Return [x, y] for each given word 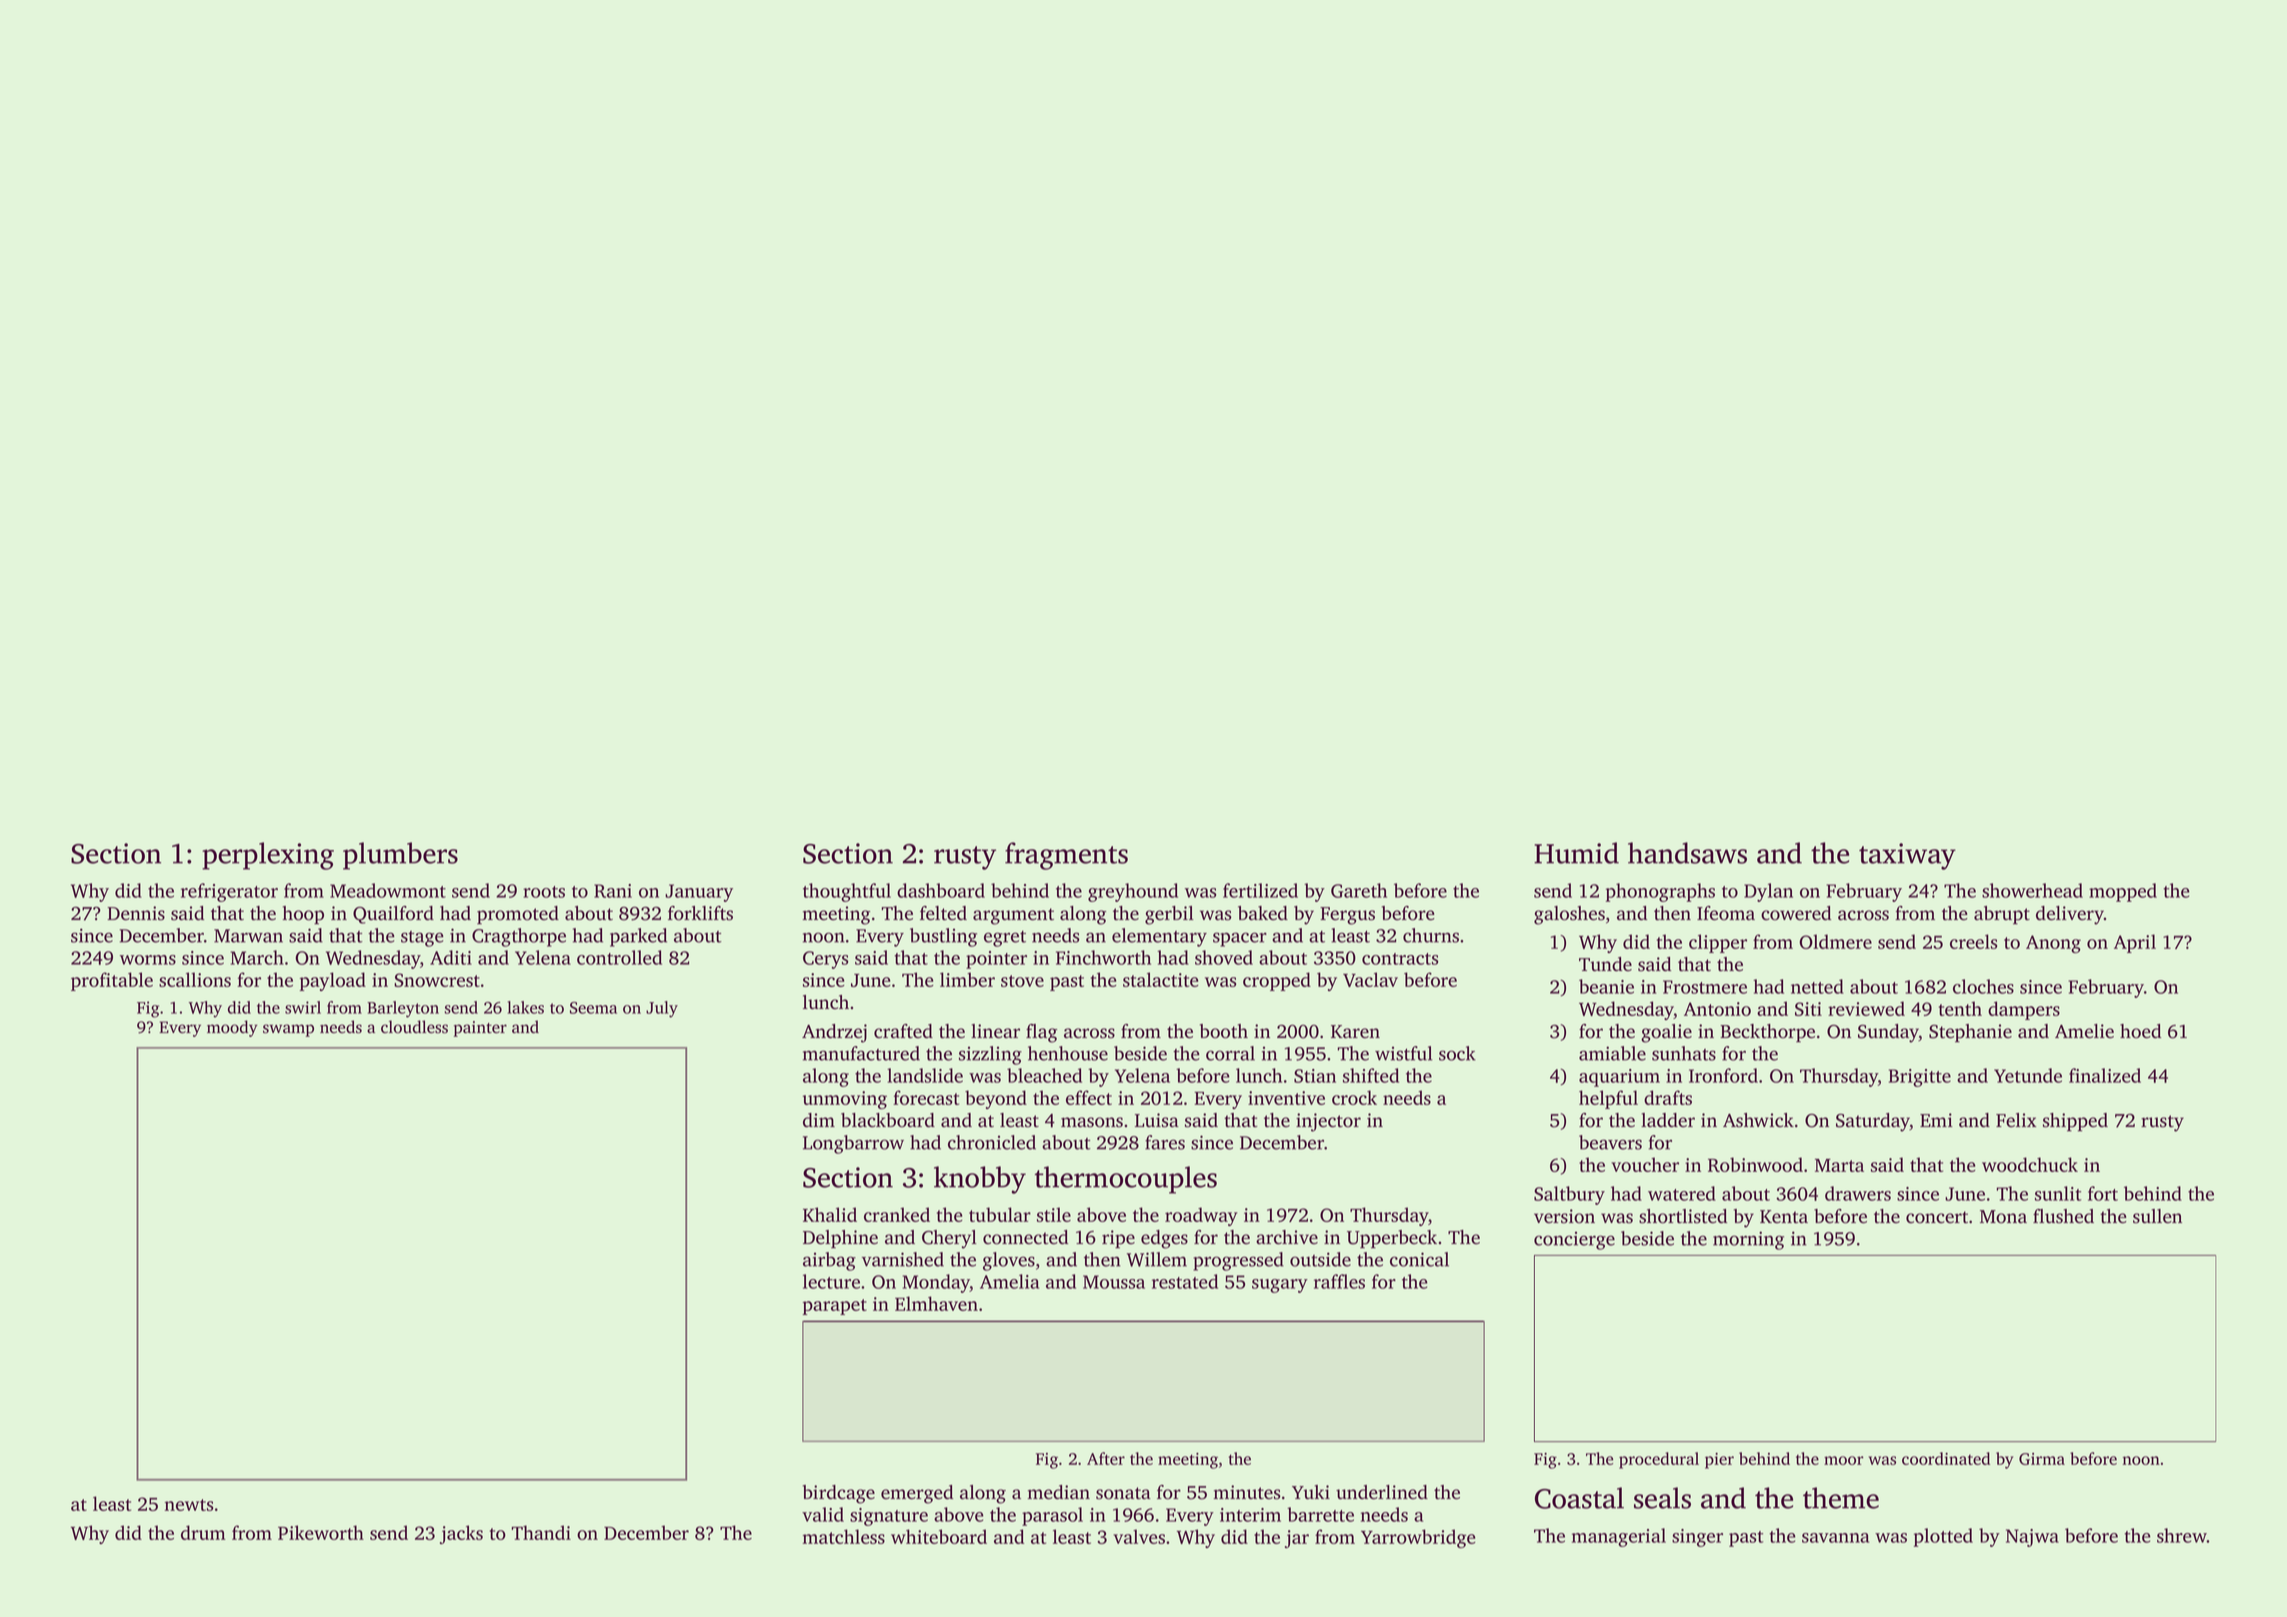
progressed [1238, 1261]
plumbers [400, 856]
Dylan [1768, 892]
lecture [831, 1281]
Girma [2042, 1459]
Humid [1576, 853]
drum [203, 1532]
